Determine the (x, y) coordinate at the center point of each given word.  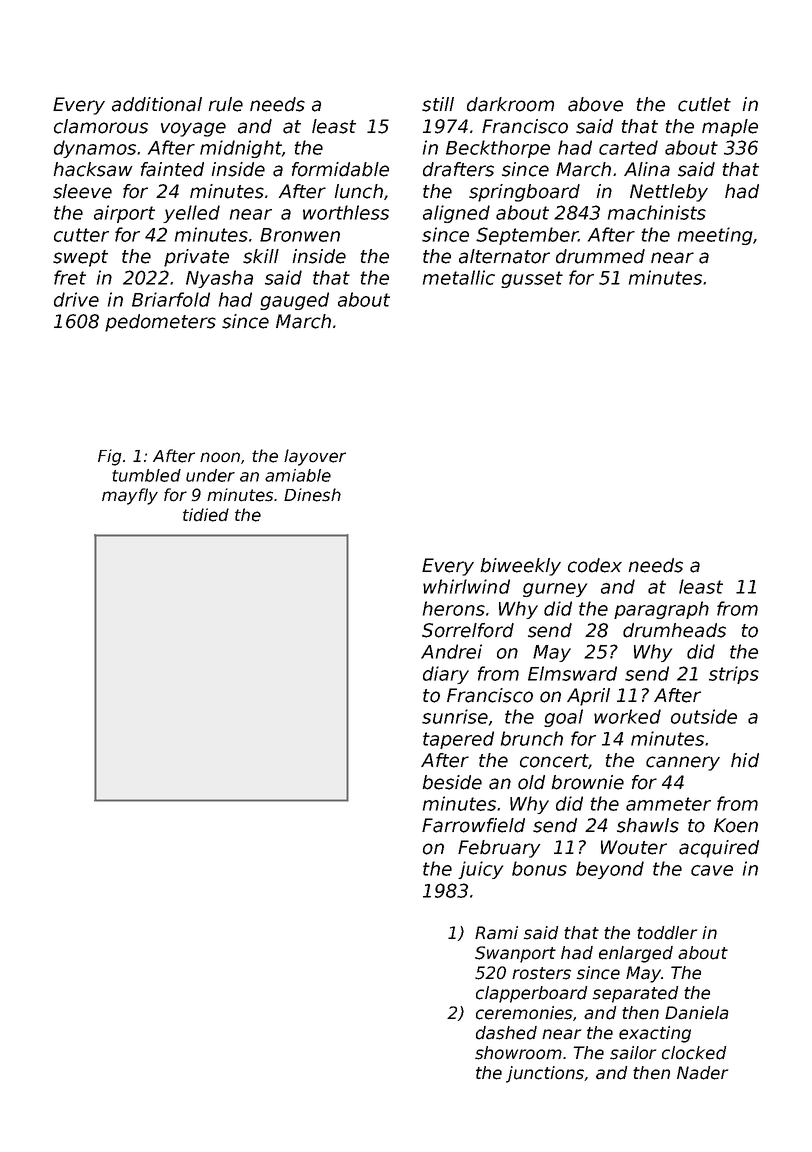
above (595, 104)
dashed (506, 1033)
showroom (518, 1053)
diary (446, 675)
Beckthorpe (498, 149)
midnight (241, 149)
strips (734, 675)
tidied (206, 515)
